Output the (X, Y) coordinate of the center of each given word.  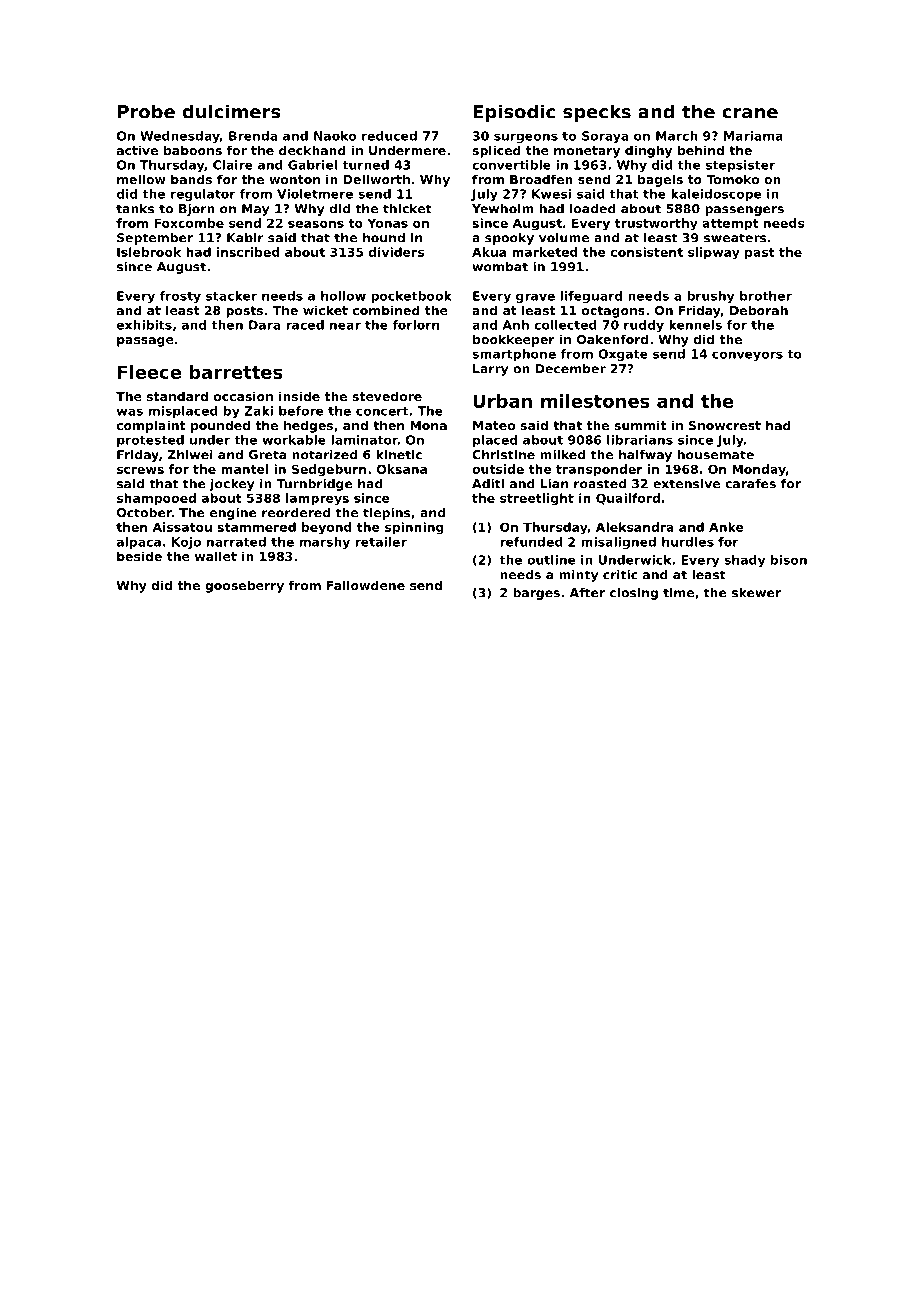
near (345, 326)
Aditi (488, 484)
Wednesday (180, 137)
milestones (595, 401)
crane (750, 113)
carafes (750, 484)
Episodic (514, 113)
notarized (324, 455)
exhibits (144, 325)
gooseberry (244, 586)
